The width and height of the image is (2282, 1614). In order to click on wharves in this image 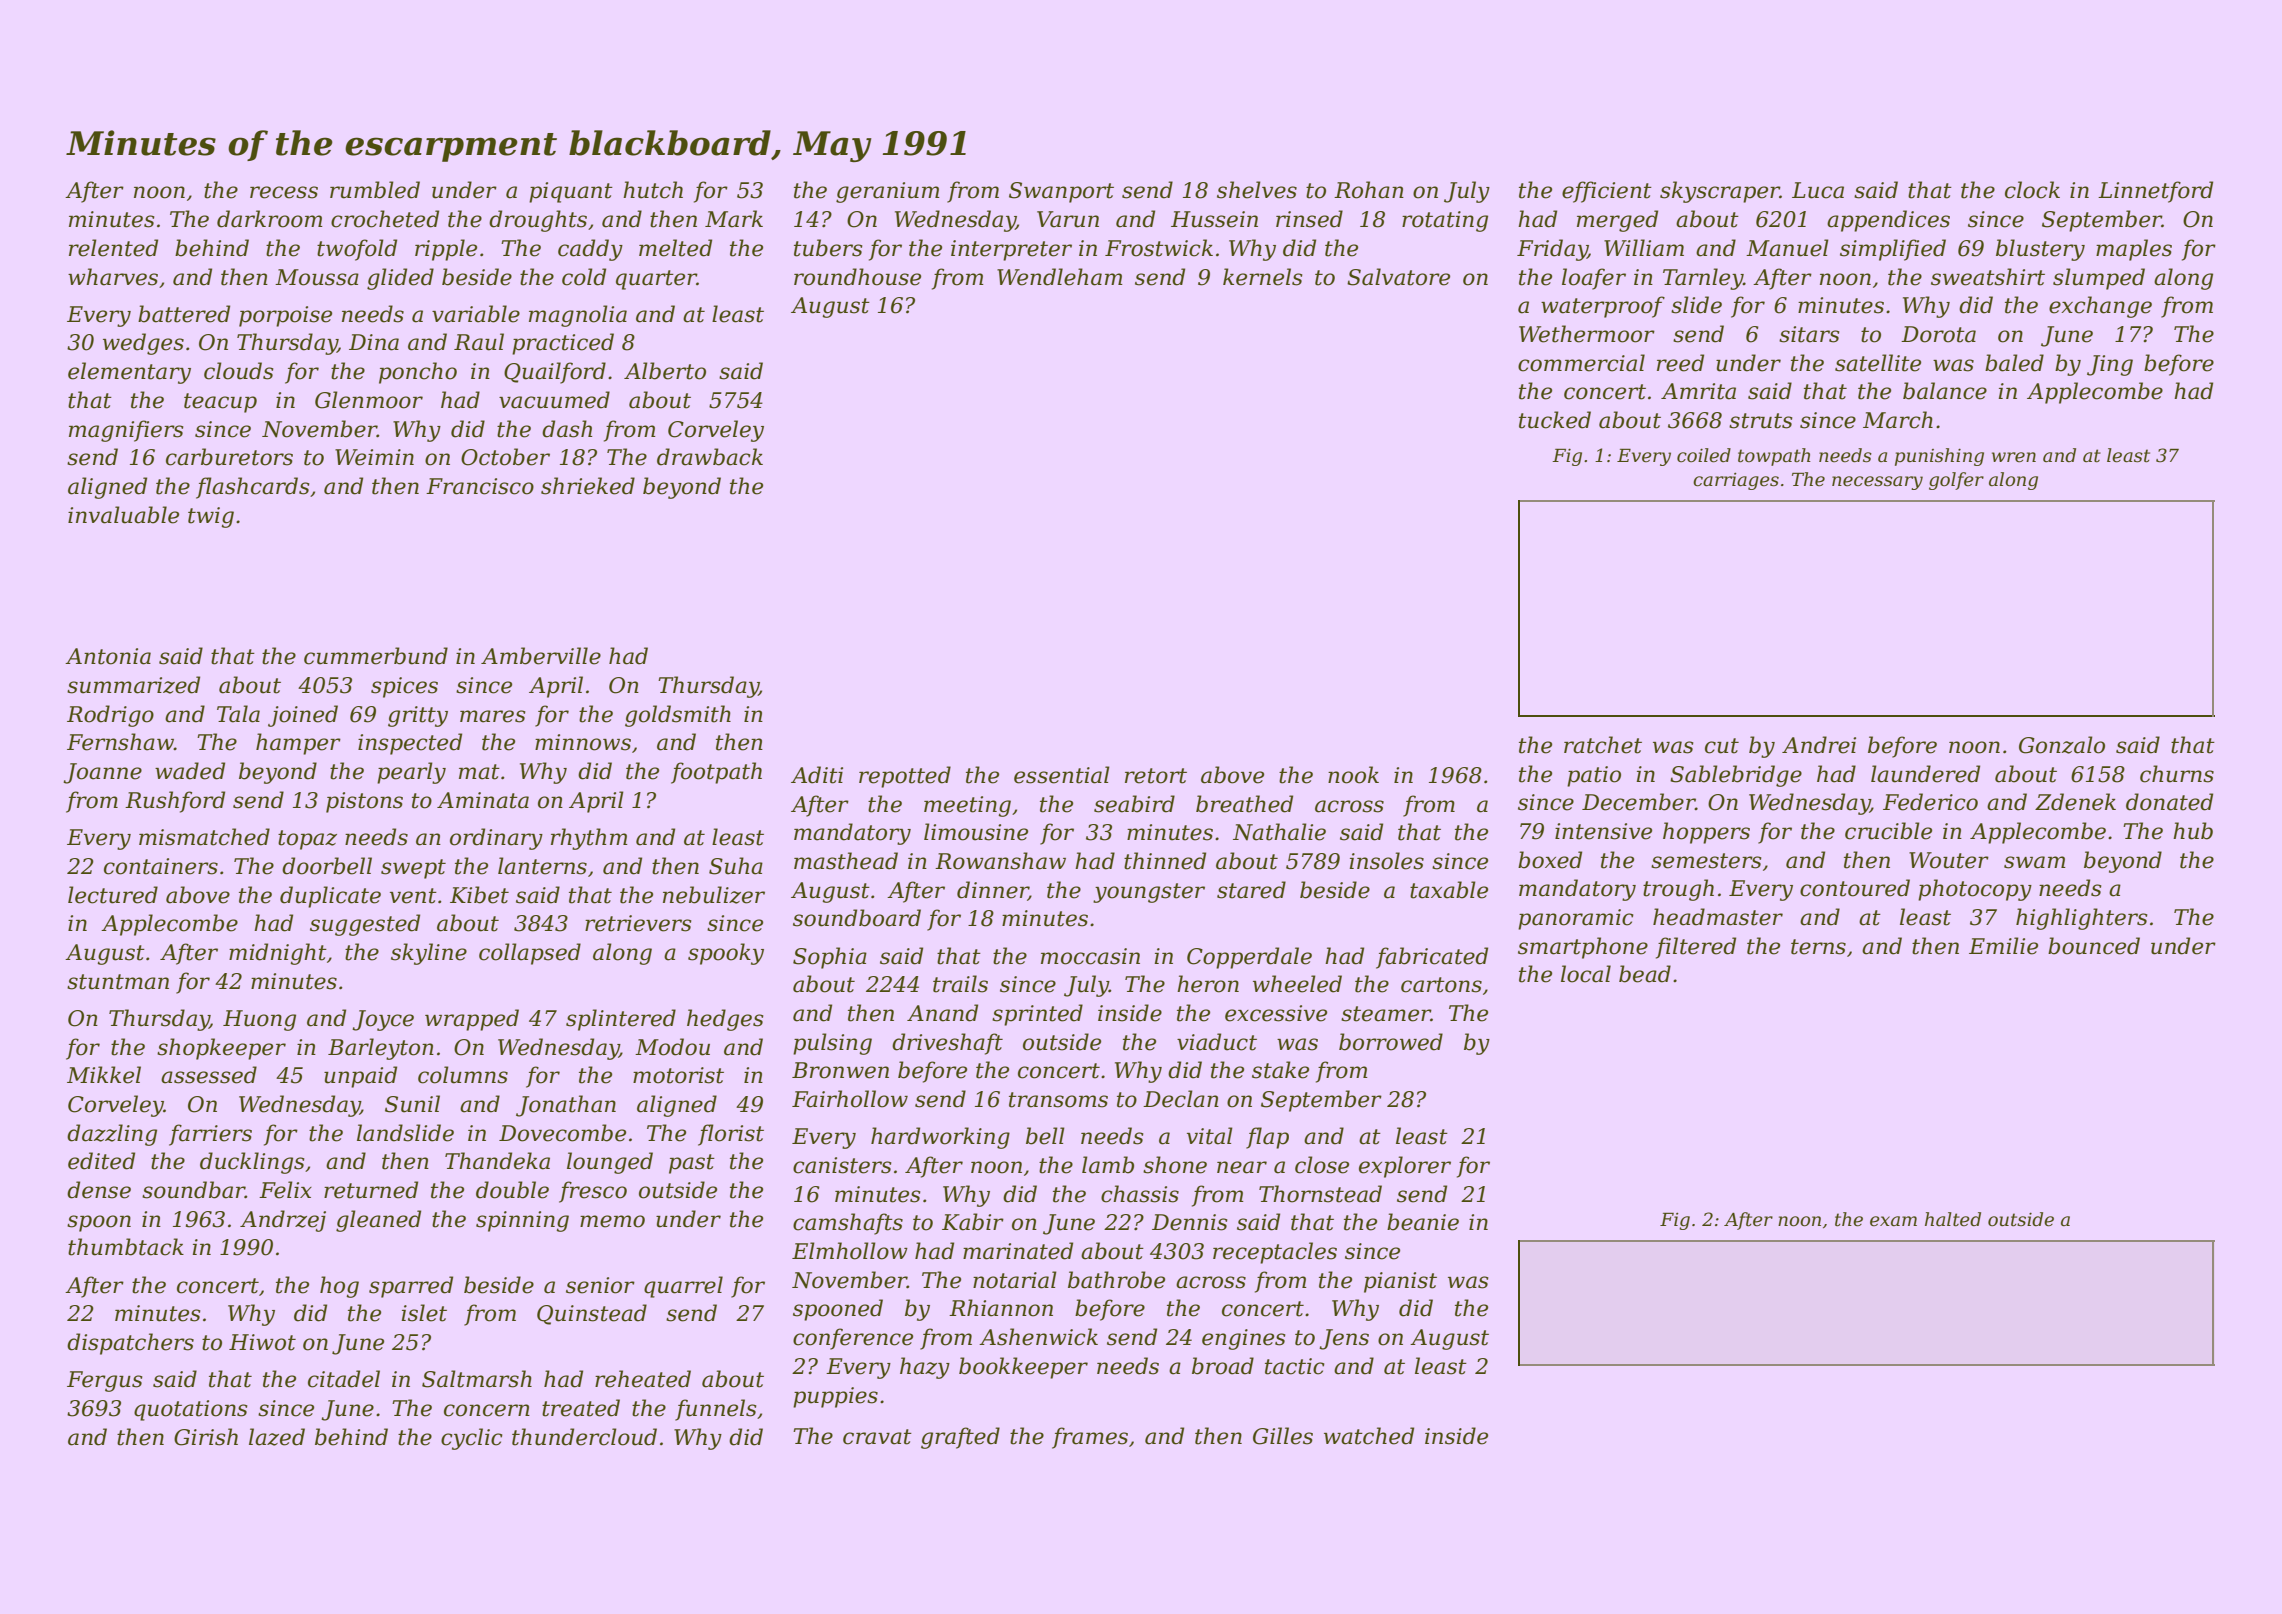, I will do `click(113, 277)`.
